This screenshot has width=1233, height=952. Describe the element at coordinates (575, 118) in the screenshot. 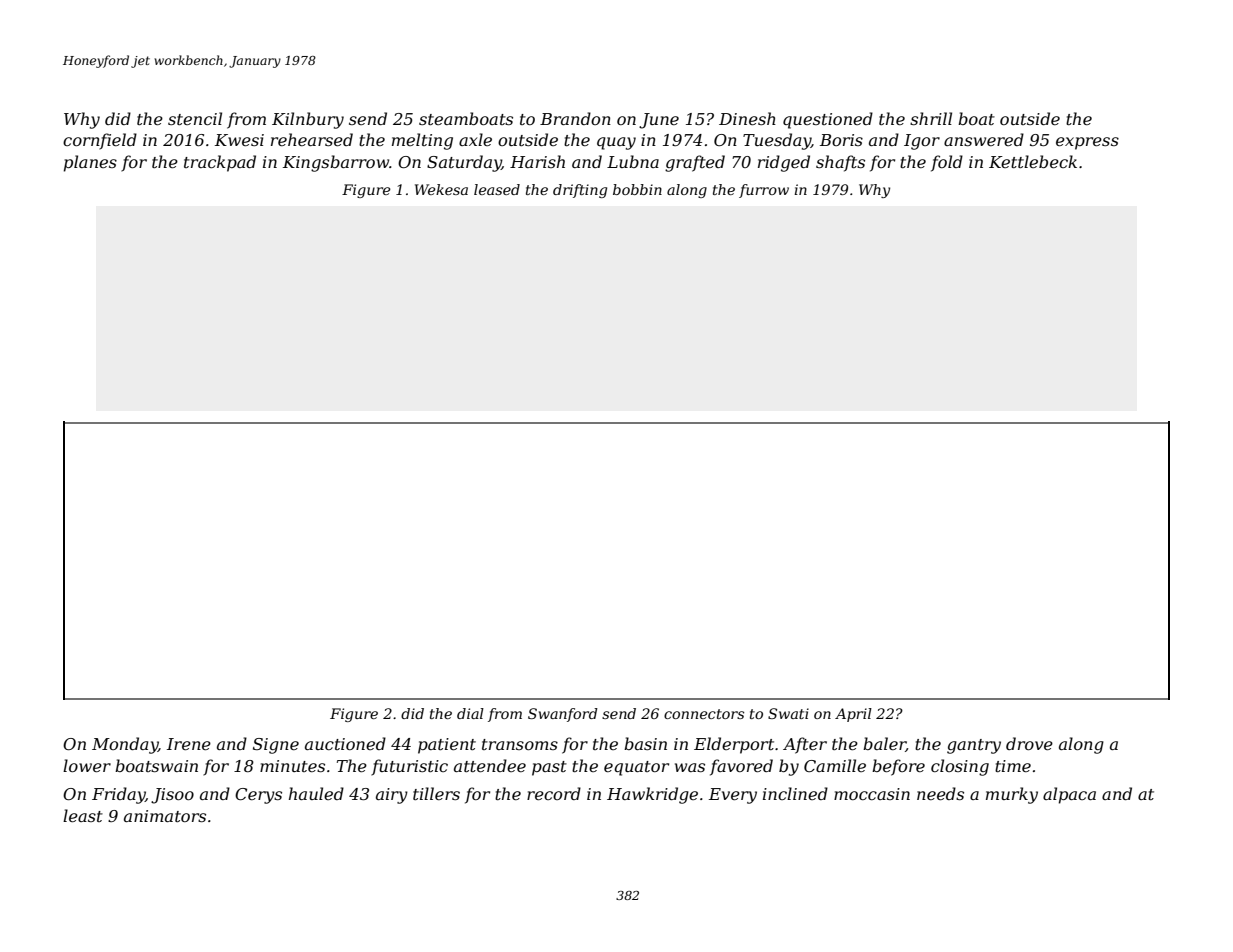

I see `Brandon` at that location.
